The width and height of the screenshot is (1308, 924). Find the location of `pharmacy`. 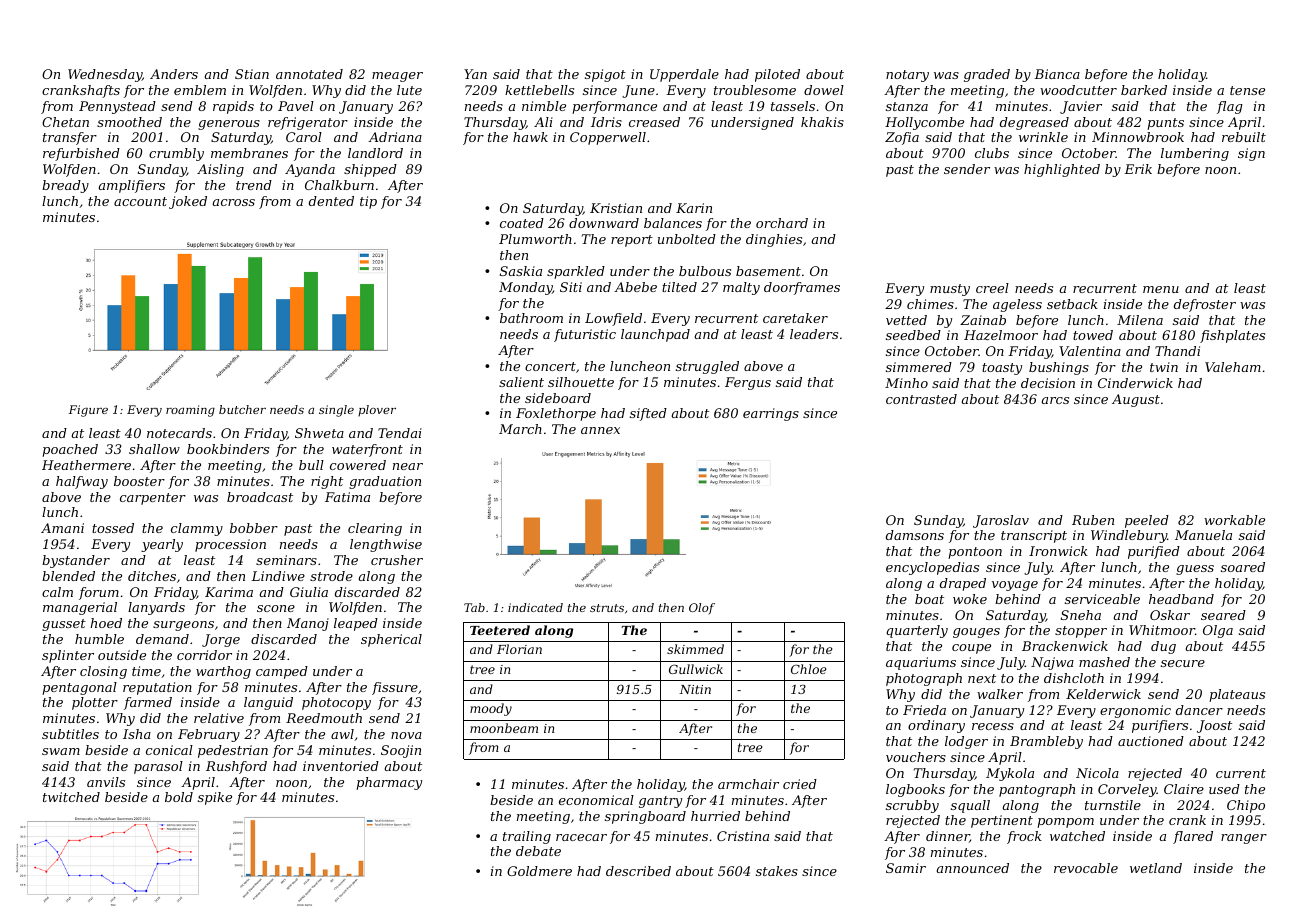

pharmacy is located at coordinates (389, 783).
